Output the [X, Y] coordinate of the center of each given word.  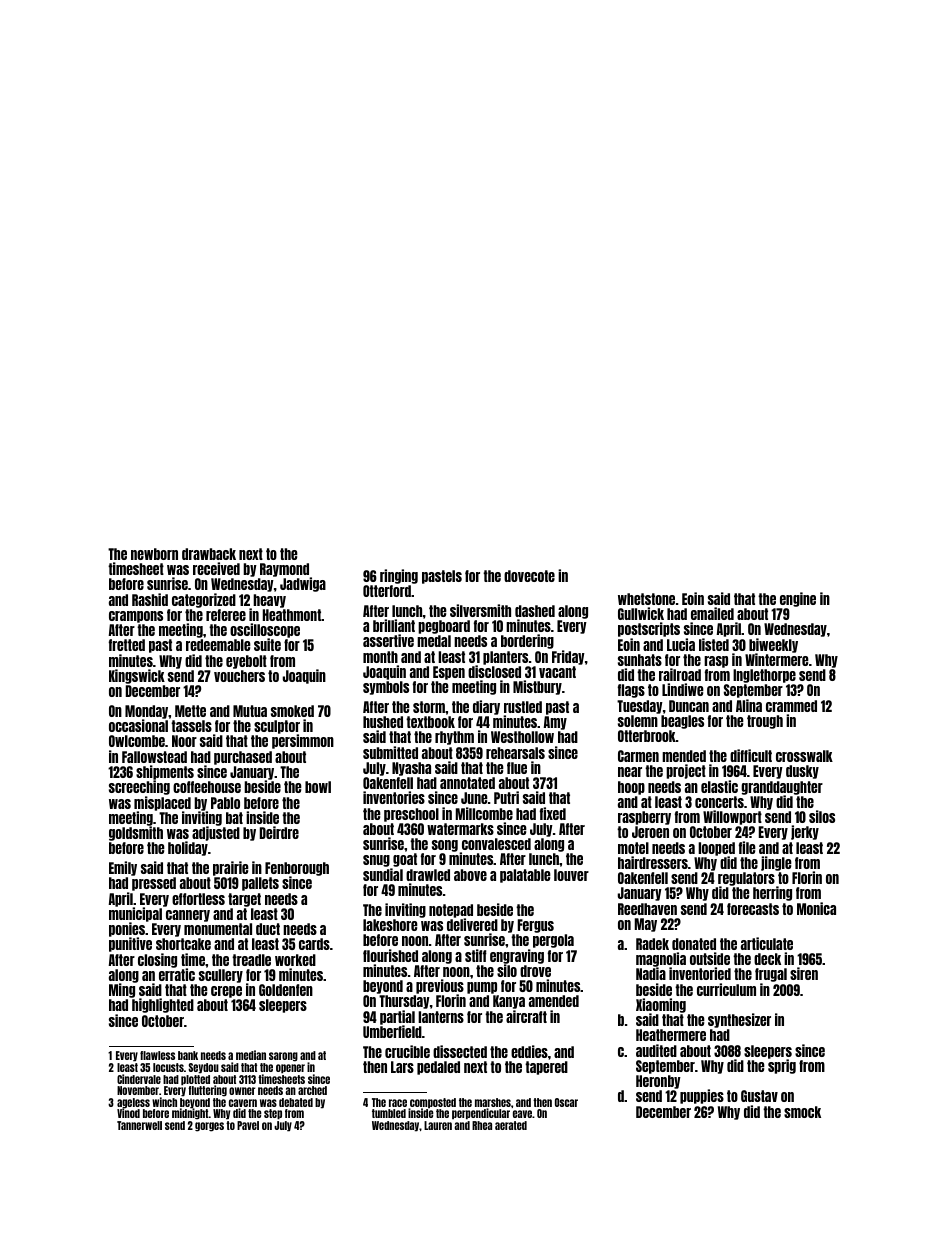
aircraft [526, 1016]
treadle [251, 960]
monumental [218, 929]
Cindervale [139, 1079]
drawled [428, 875]
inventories [394, 797]
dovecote [529, 576]
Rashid [150, 599]
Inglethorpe [764, 676]
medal [434, 641]
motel [633, 848]
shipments [165, 773]
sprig [782, 1066]
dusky [802, 772]
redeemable [218, 645]
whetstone [646, 599]
